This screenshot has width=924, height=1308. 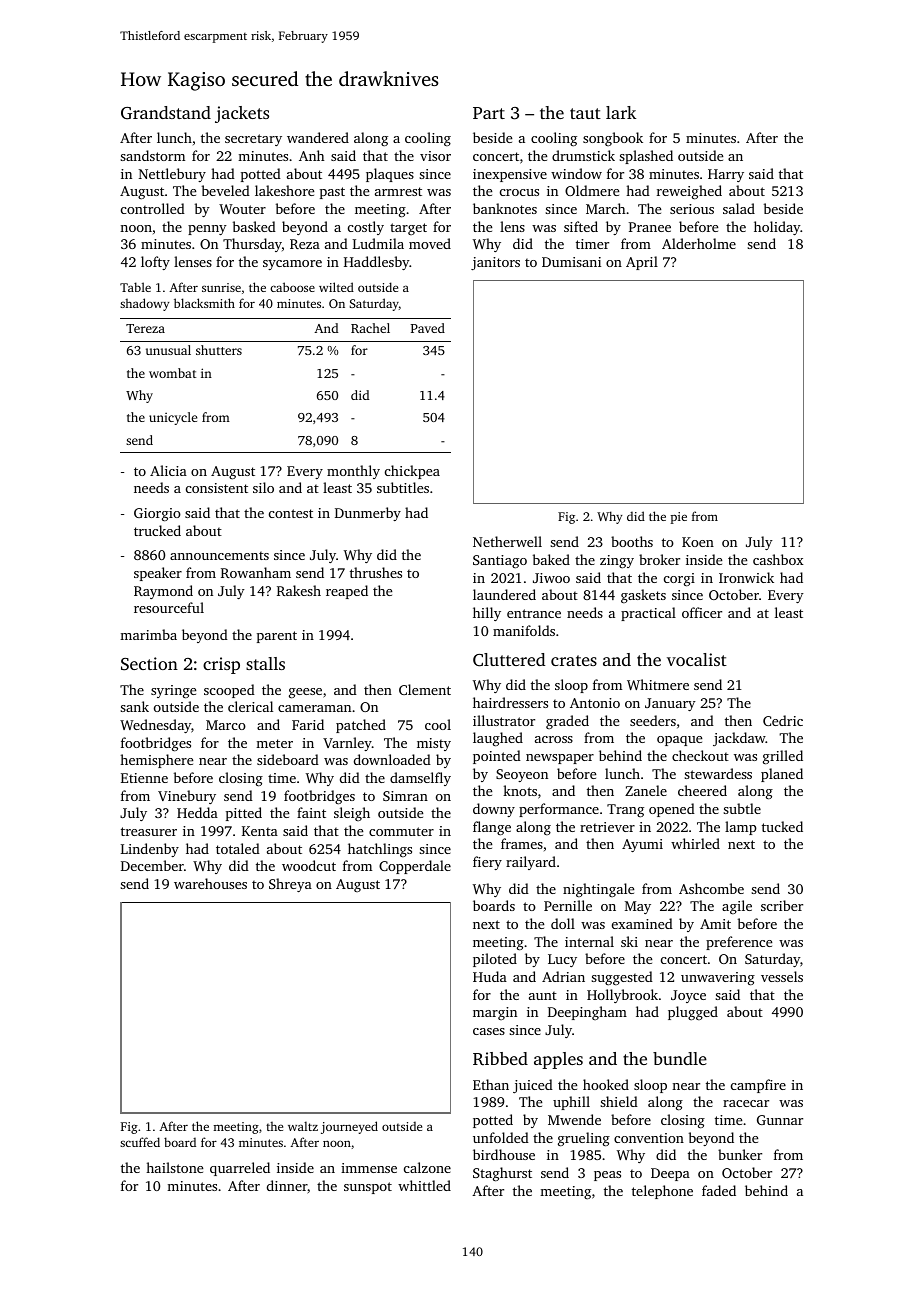 I want to click on speaker, so click(x=158, y=574).
